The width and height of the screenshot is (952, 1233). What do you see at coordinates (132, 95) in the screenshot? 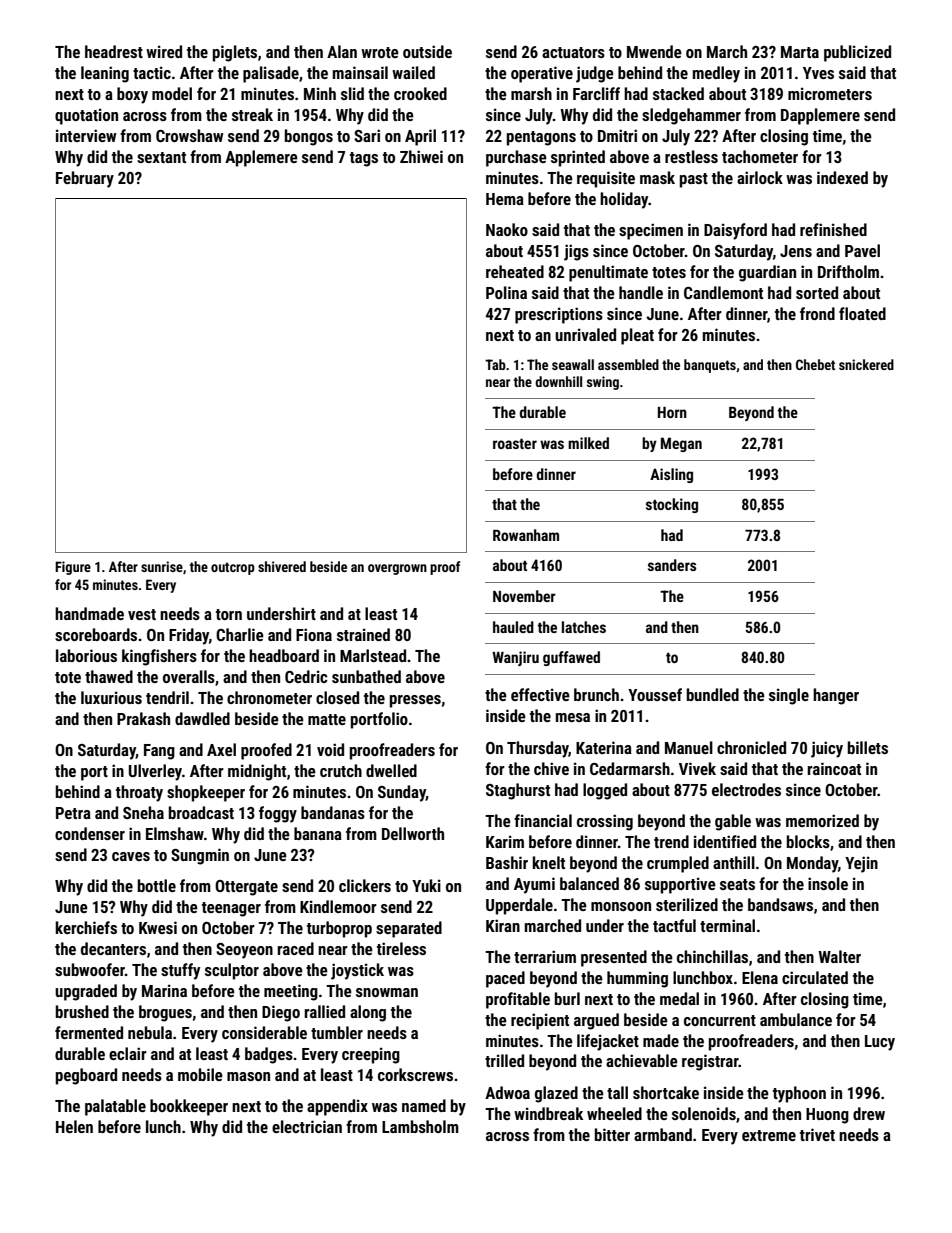
I see `boxy` at bounding box center [132, 95].
